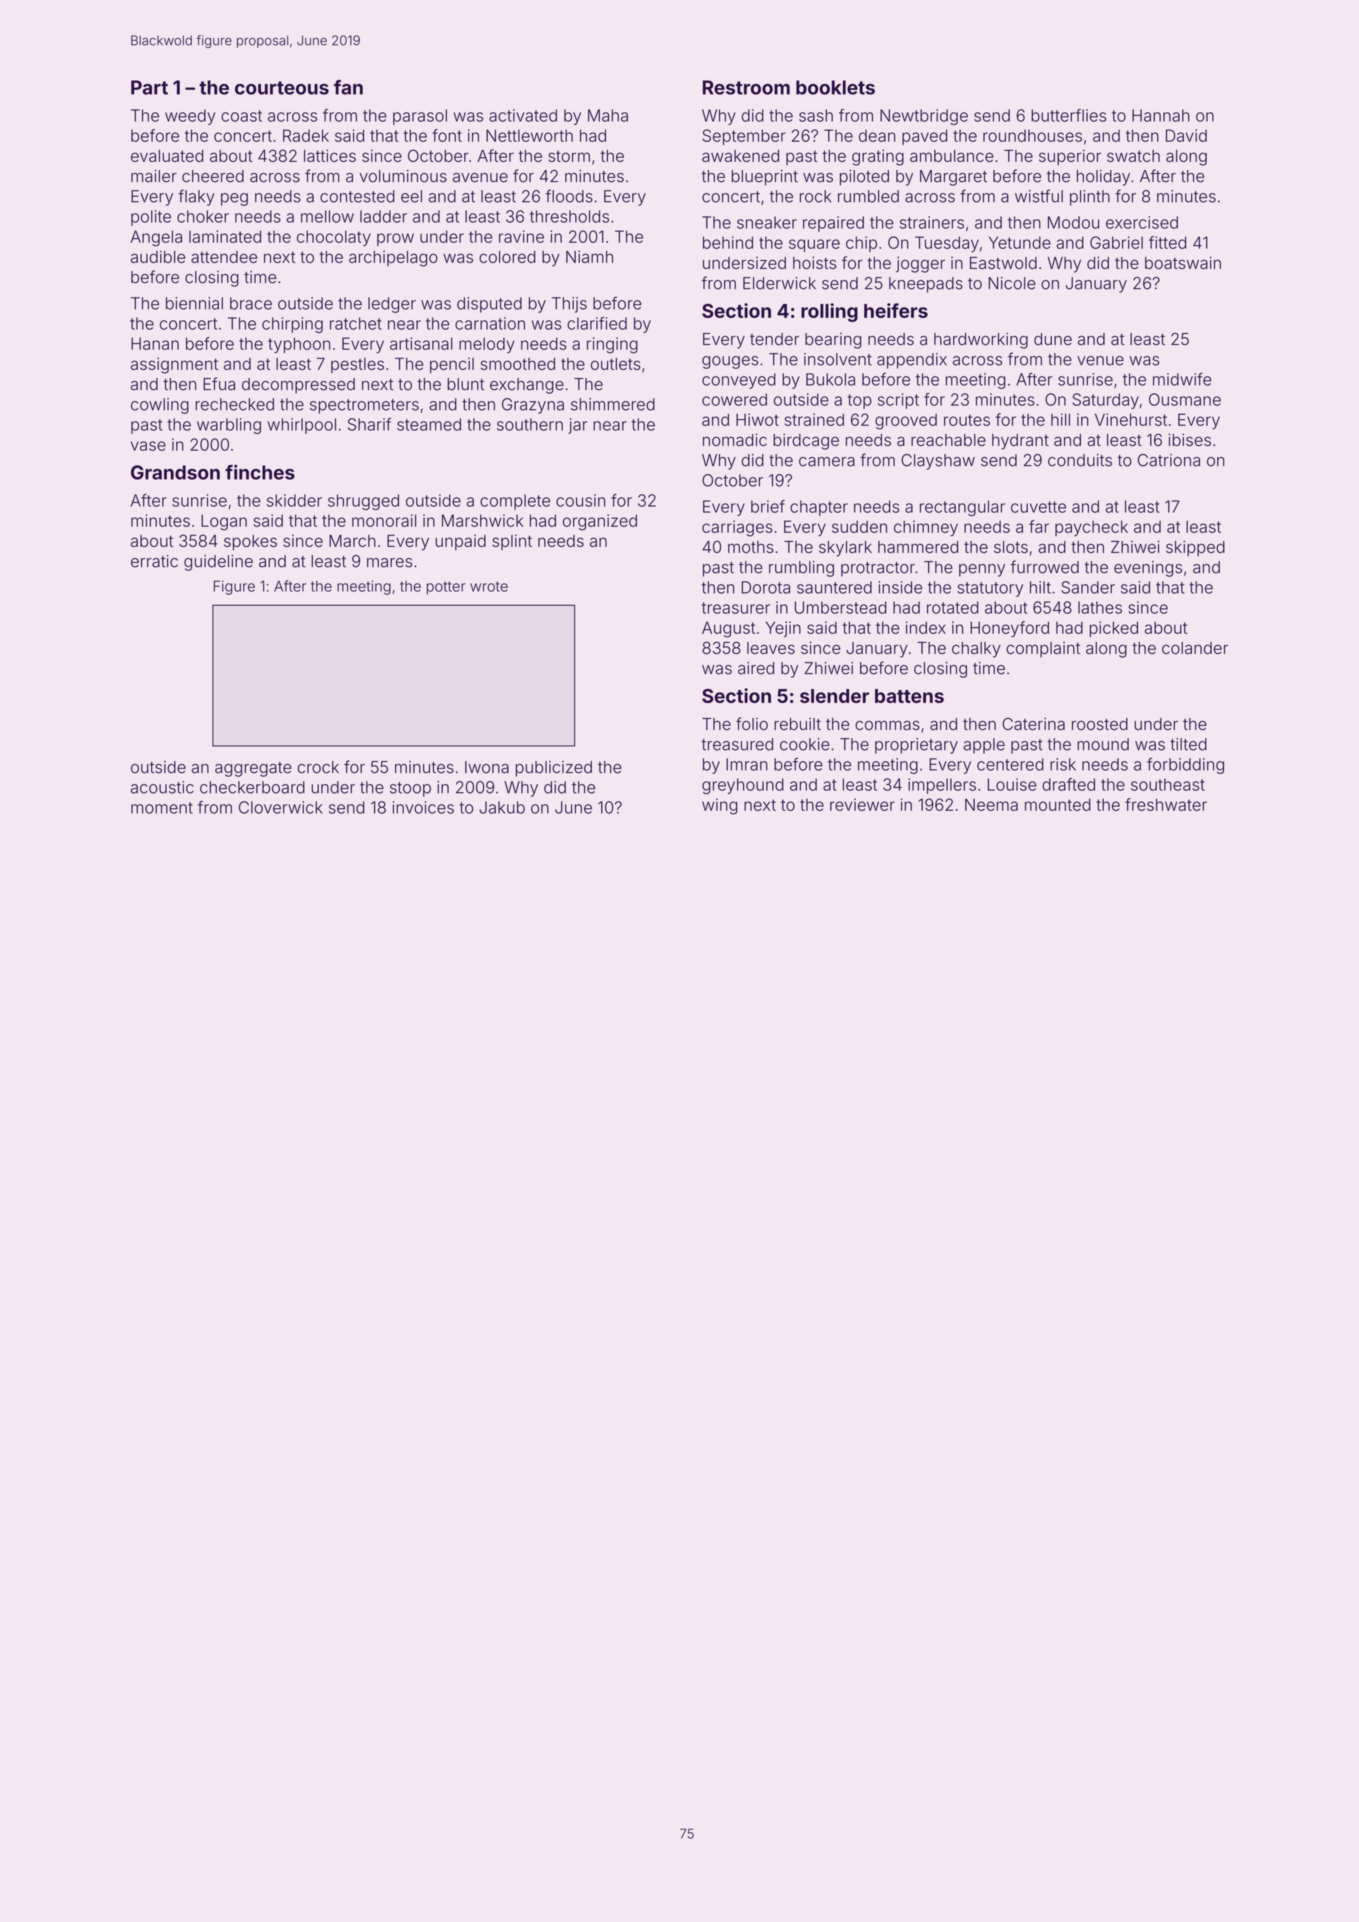 The image size is (1359, 1922). I want to click on sneaker, so click(767, 222).
